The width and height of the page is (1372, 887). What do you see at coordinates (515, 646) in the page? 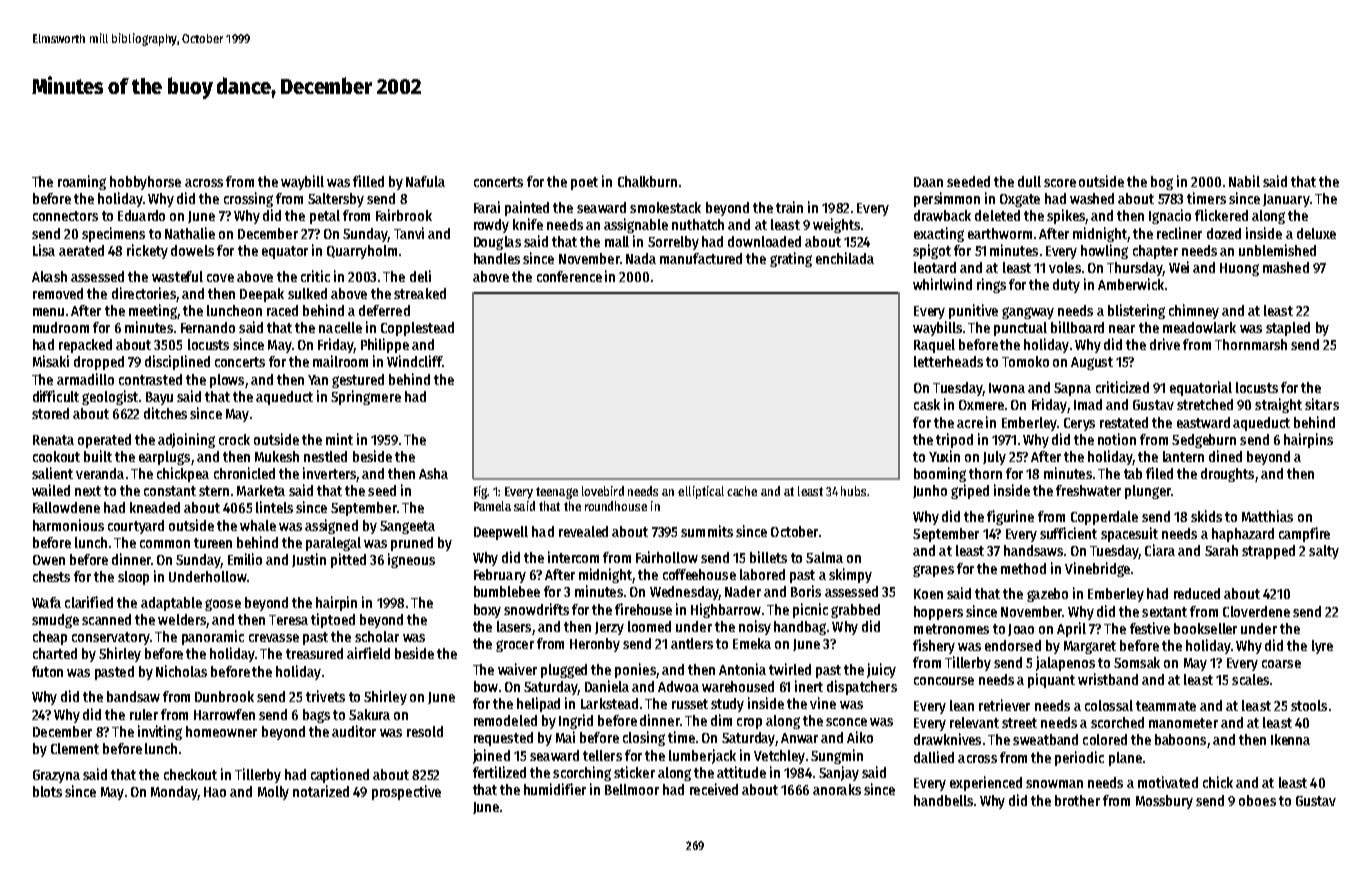
I see `grocer` at bounding box center [515, 646].
